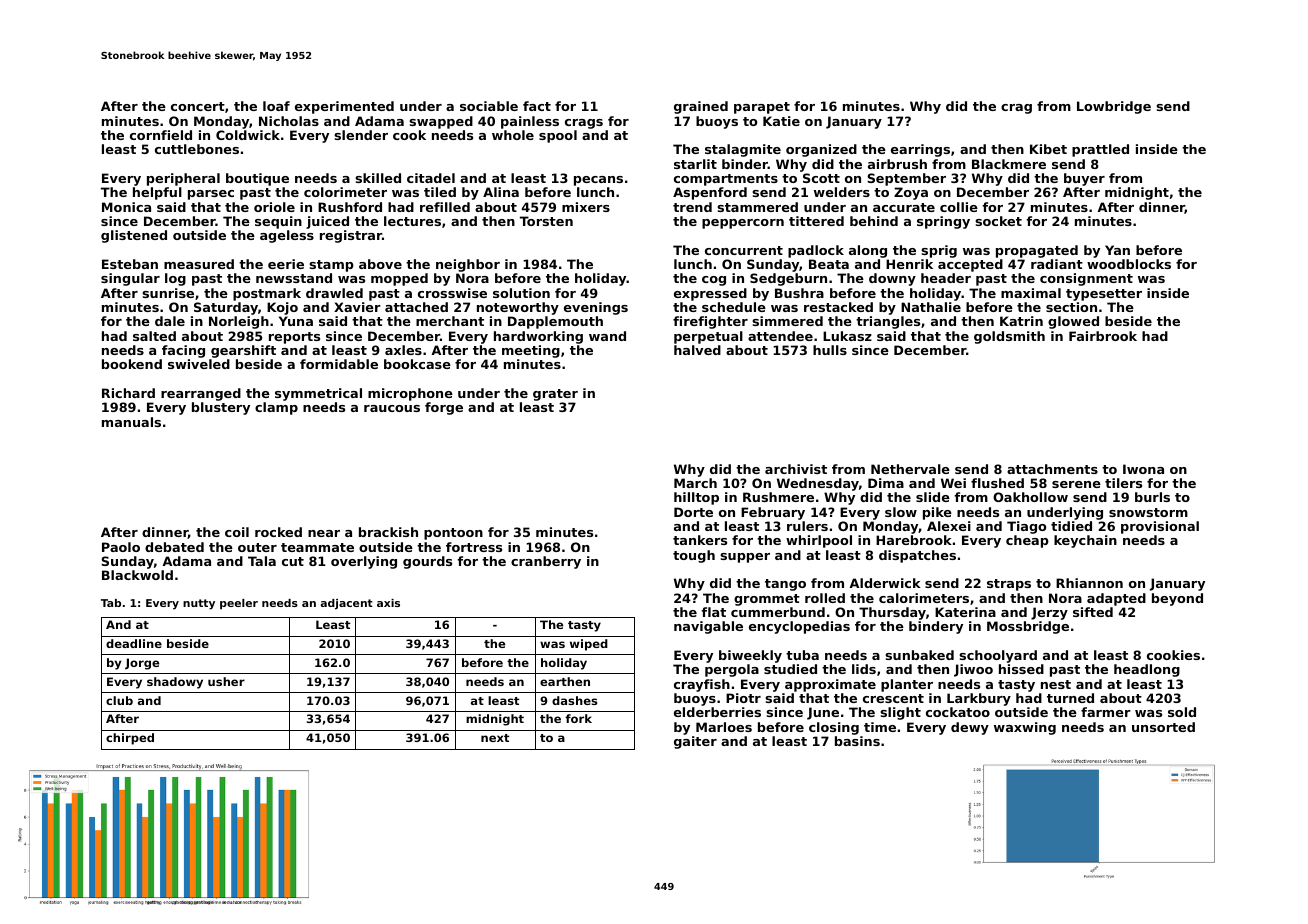  What do you see at coordinates (130, 279) in the screenshot?
I see `singular` at bounding box center [130, 279].
